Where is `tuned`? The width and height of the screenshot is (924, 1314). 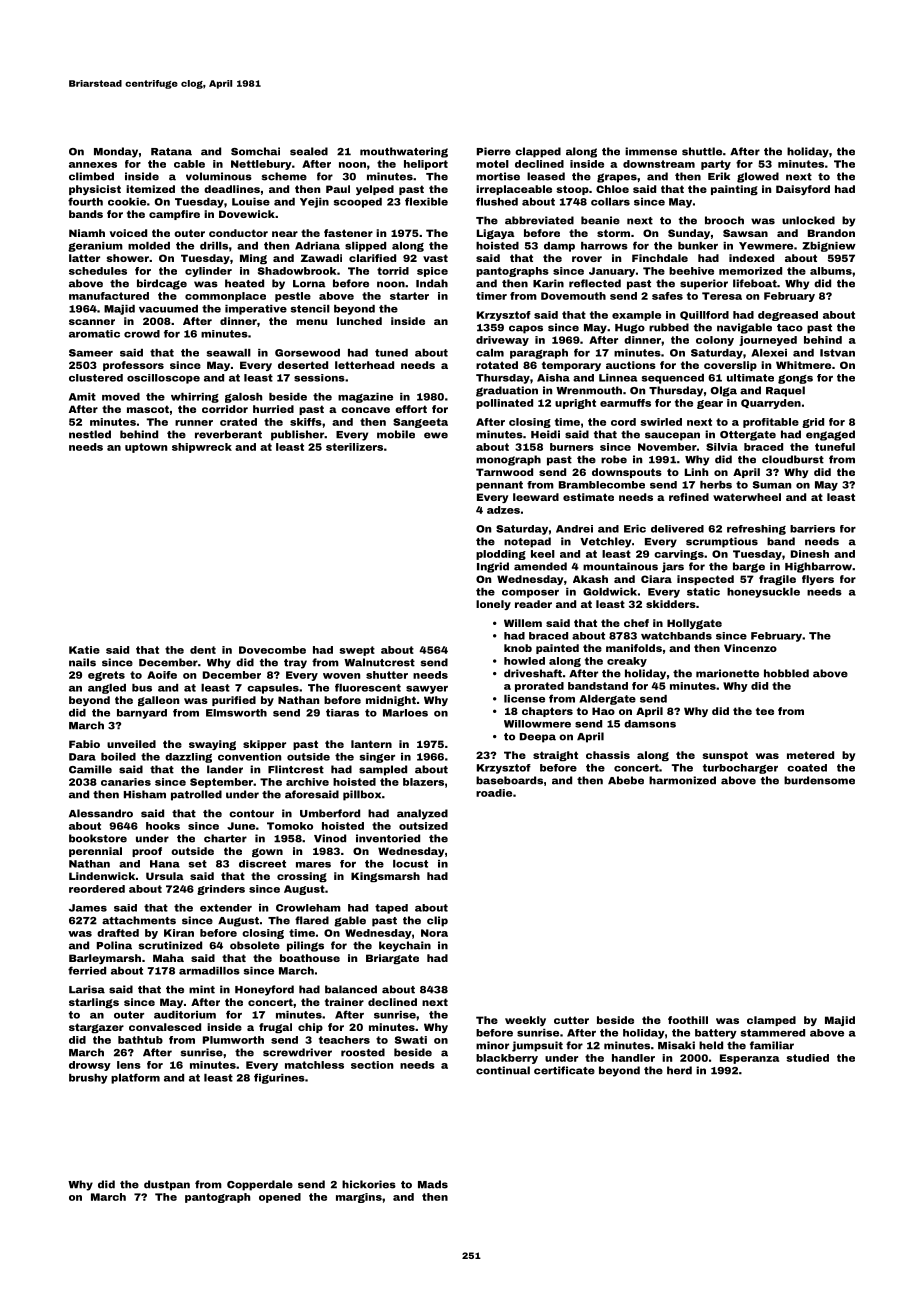 tuned is located at coordinates (391, 353).
